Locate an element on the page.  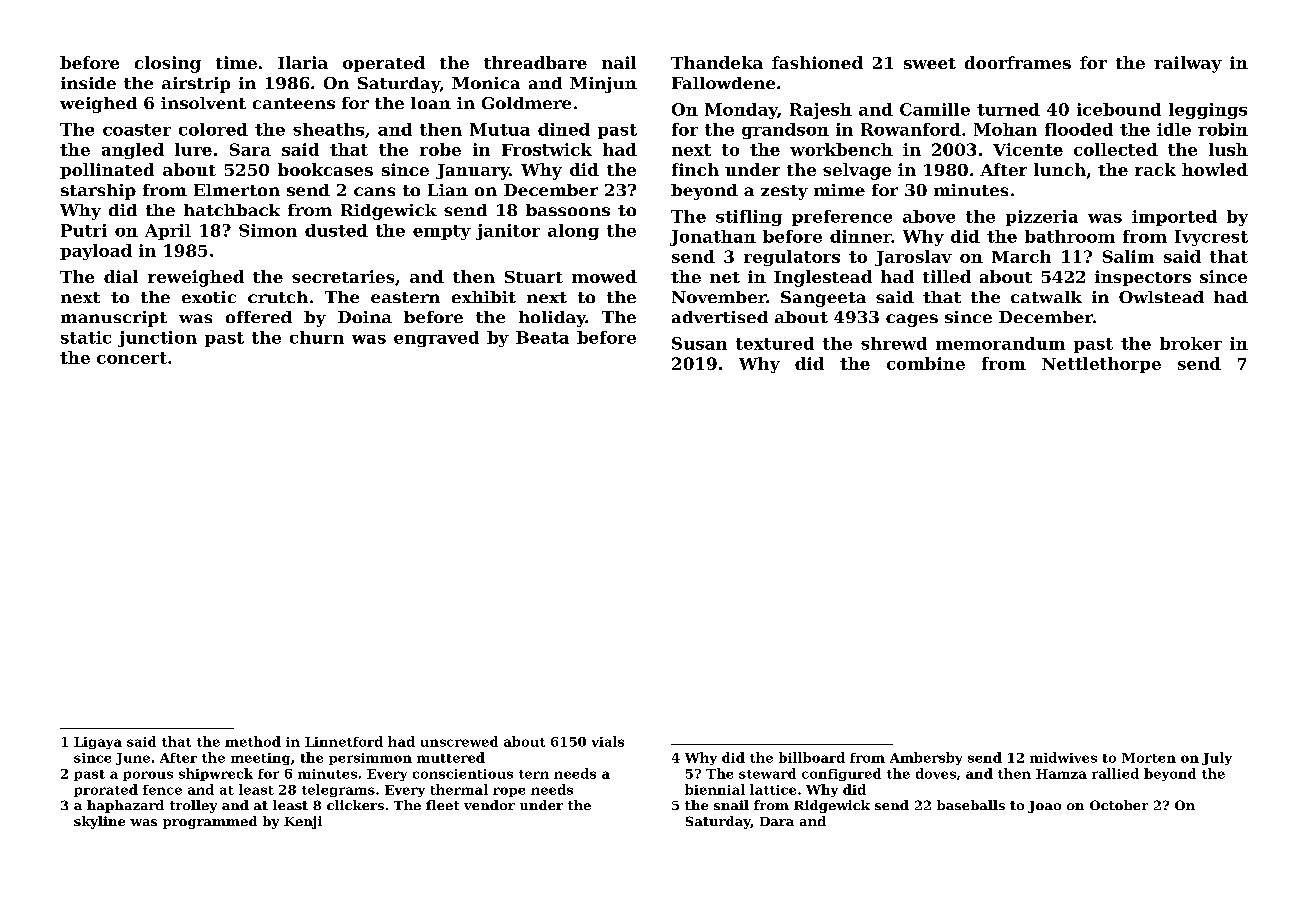
catwalk is located at coordinates (1046, 297).
